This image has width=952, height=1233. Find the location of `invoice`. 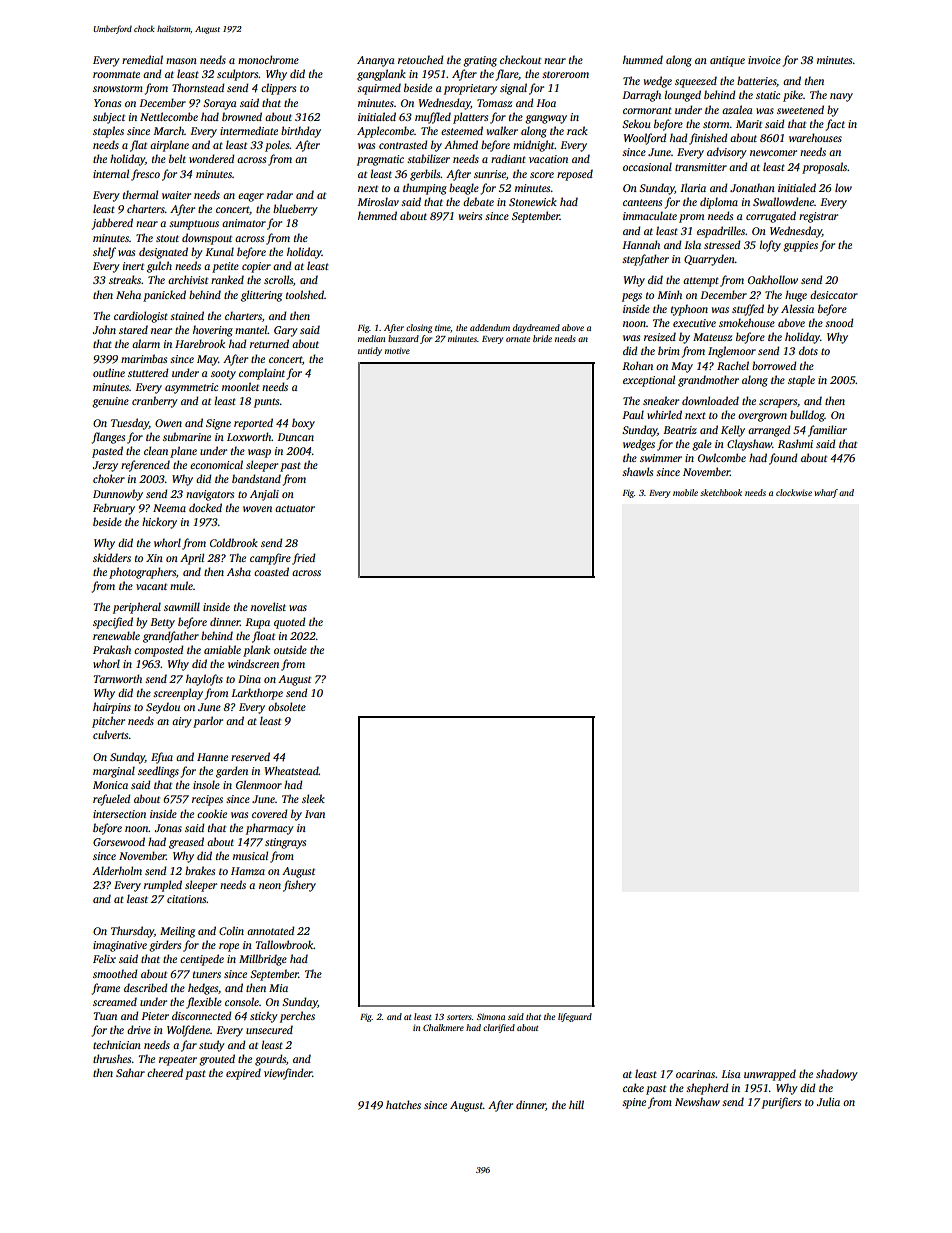

invoice is located at coordinates (764, 60).
